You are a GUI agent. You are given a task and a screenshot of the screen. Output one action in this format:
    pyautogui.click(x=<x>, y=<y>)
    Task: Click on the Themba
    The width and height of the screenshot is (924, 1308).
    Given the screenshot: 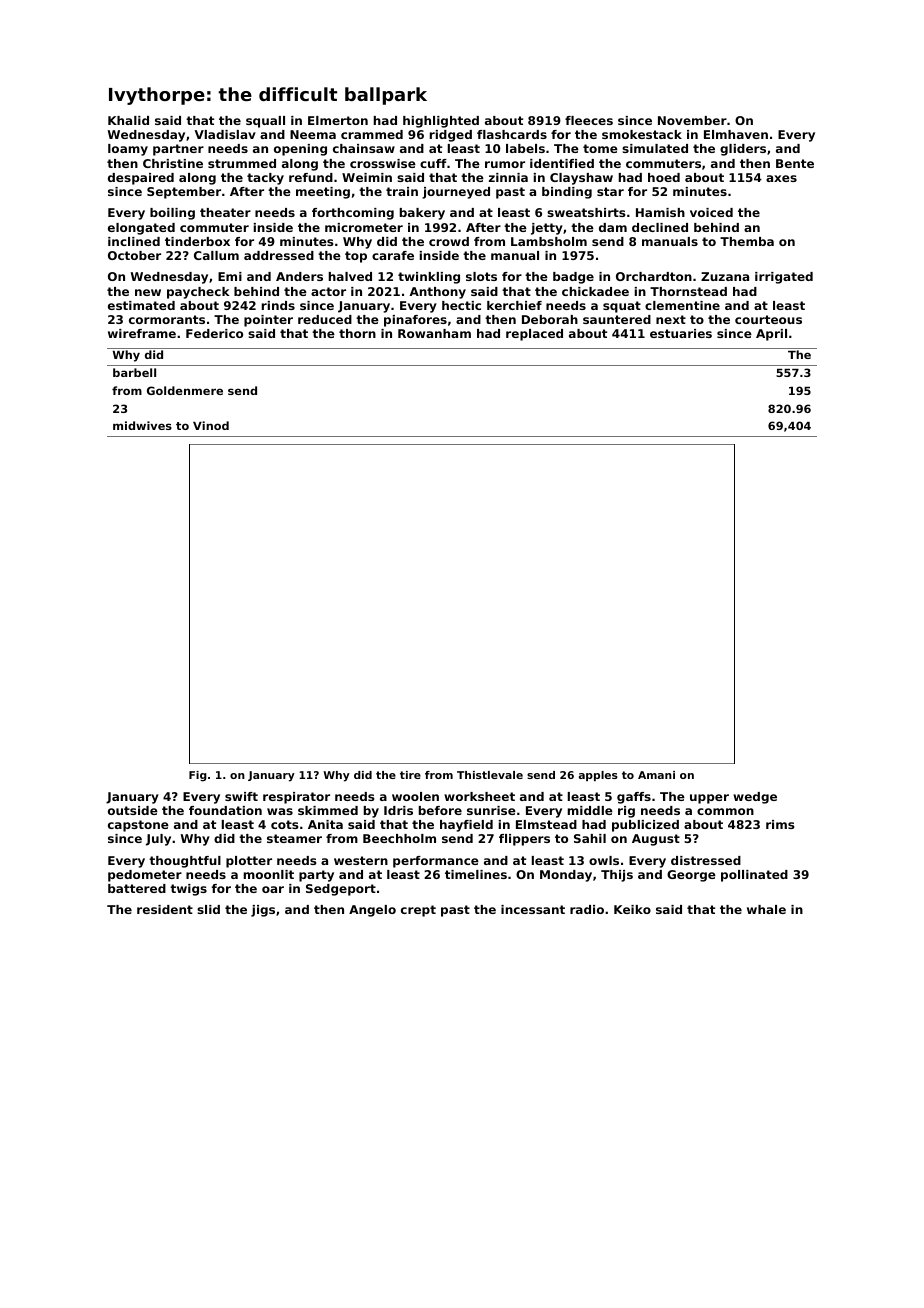 What is the action you would take?
    pyautogui.click(x=747, y=241)
